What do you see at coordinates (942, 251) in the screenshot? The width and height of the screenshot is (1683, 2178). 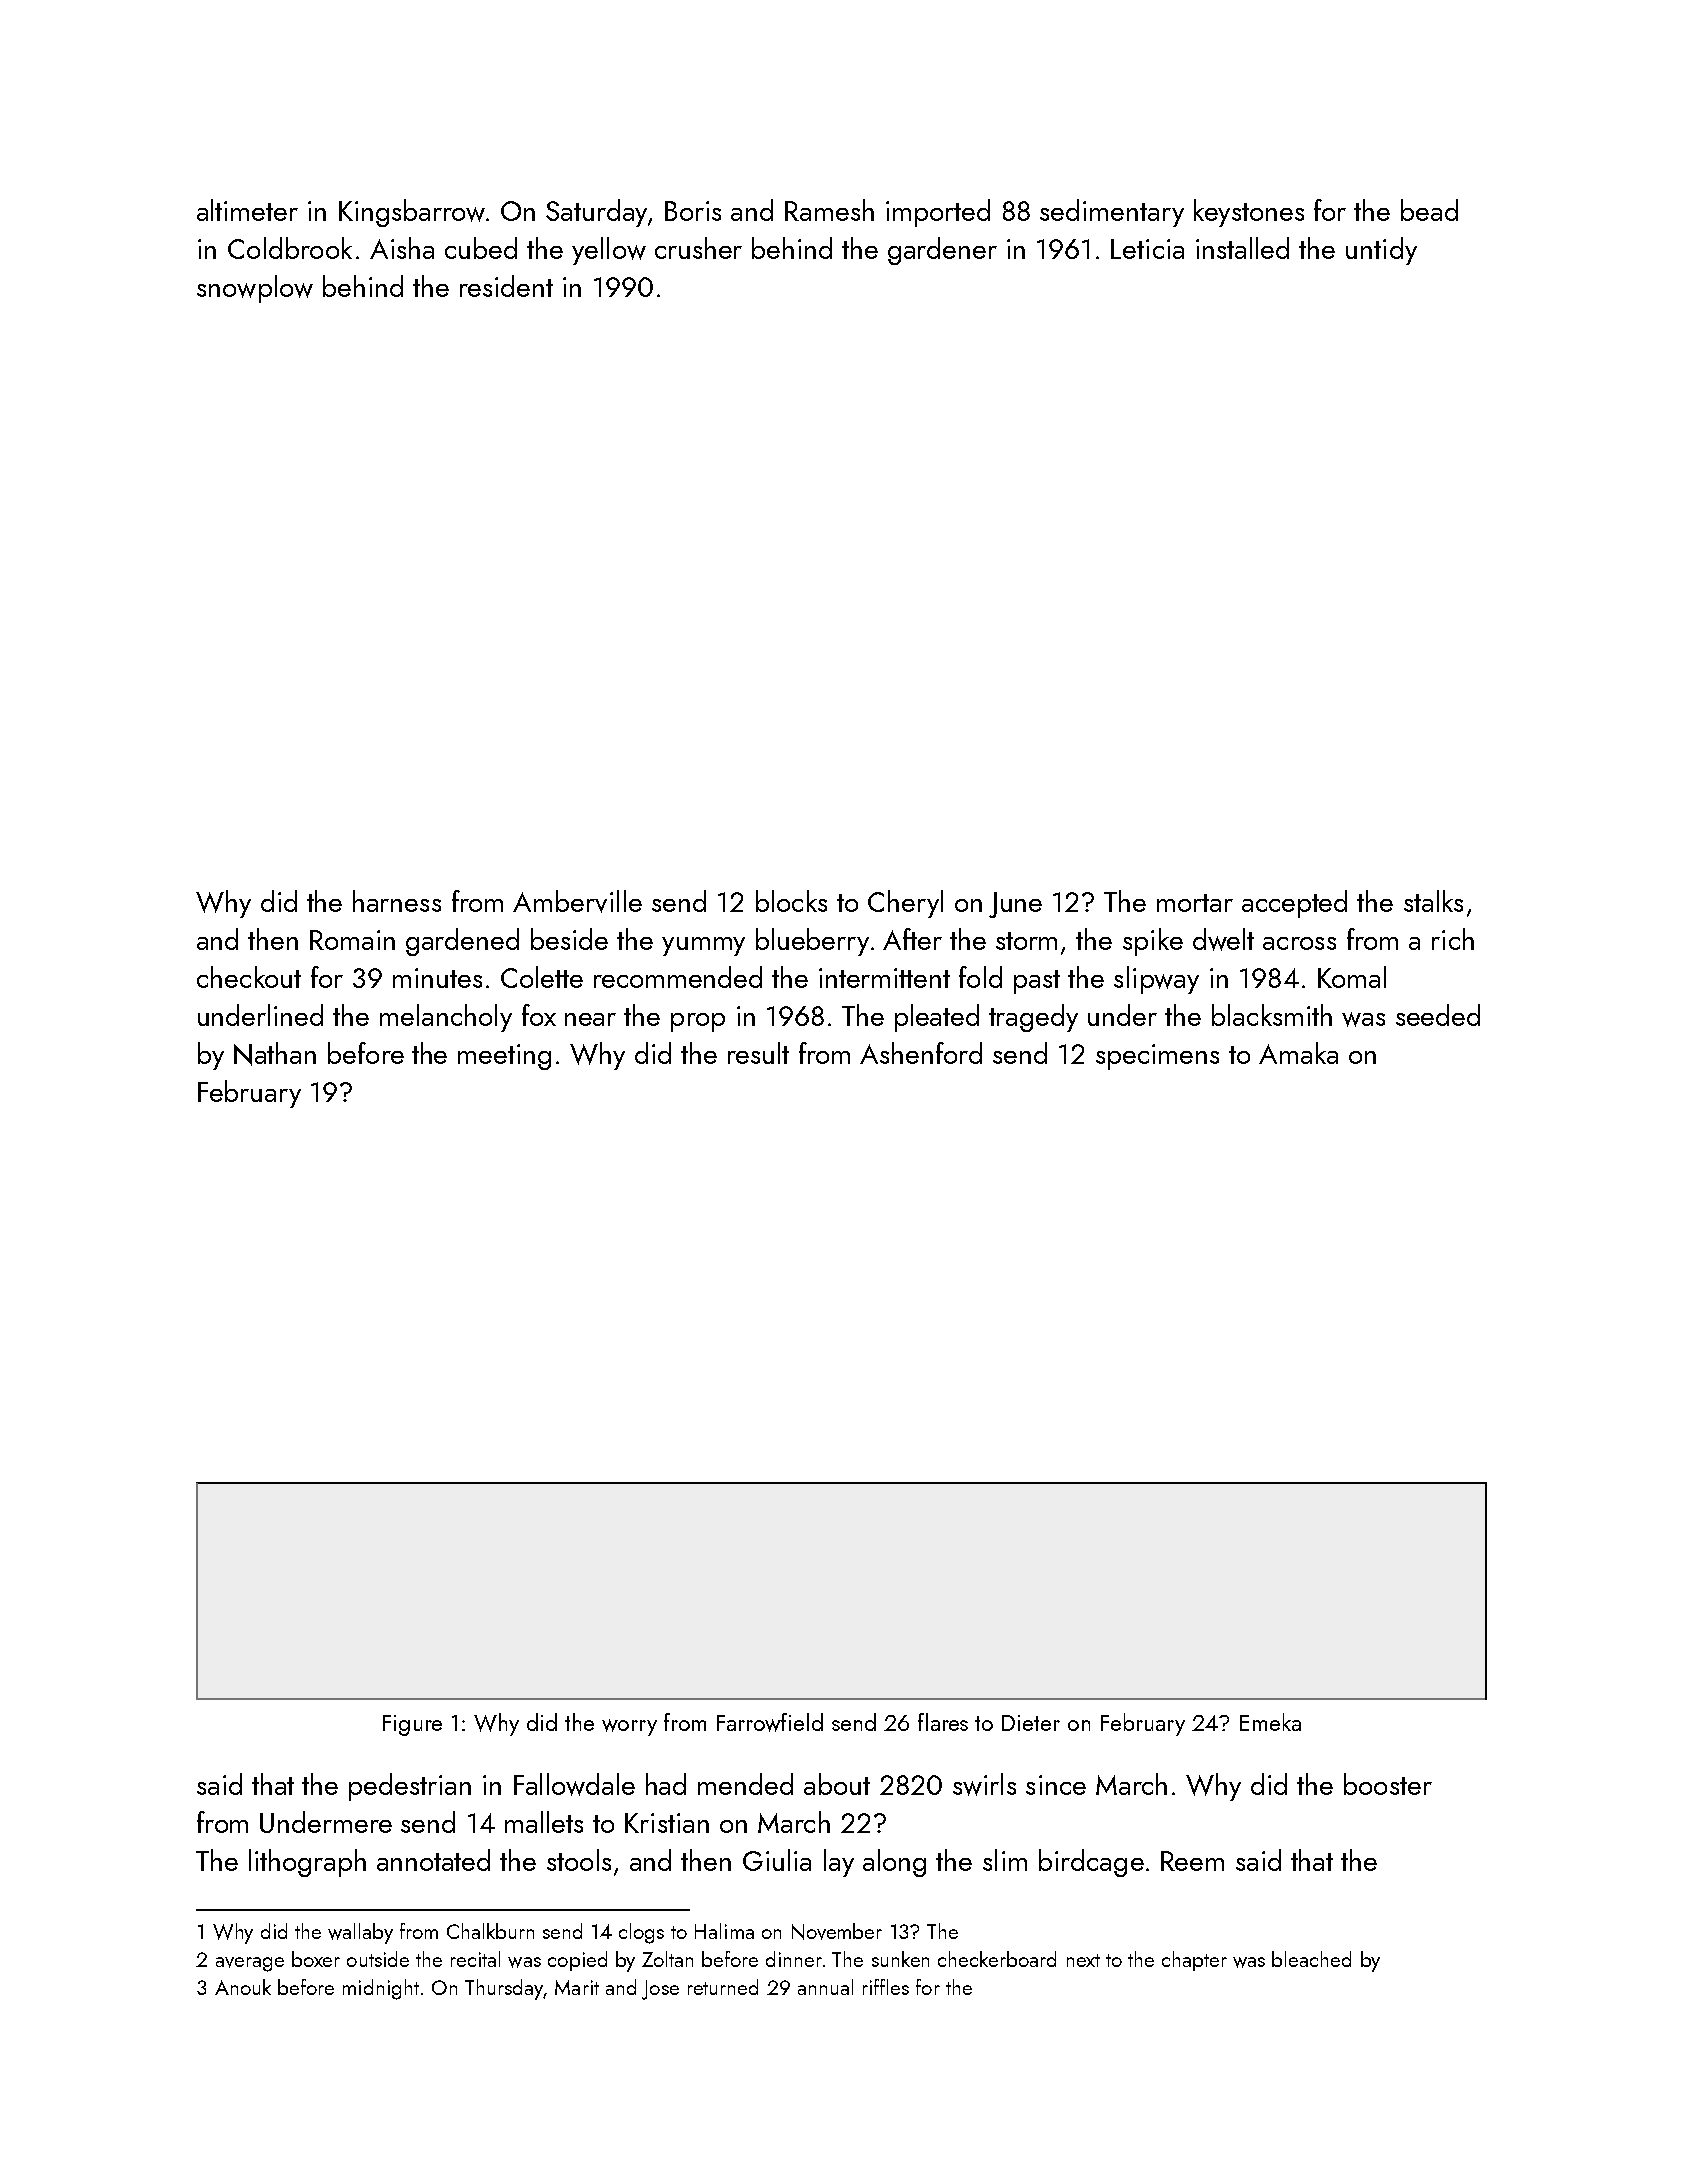 I see `gardener` at bounding box center [942, 251].
